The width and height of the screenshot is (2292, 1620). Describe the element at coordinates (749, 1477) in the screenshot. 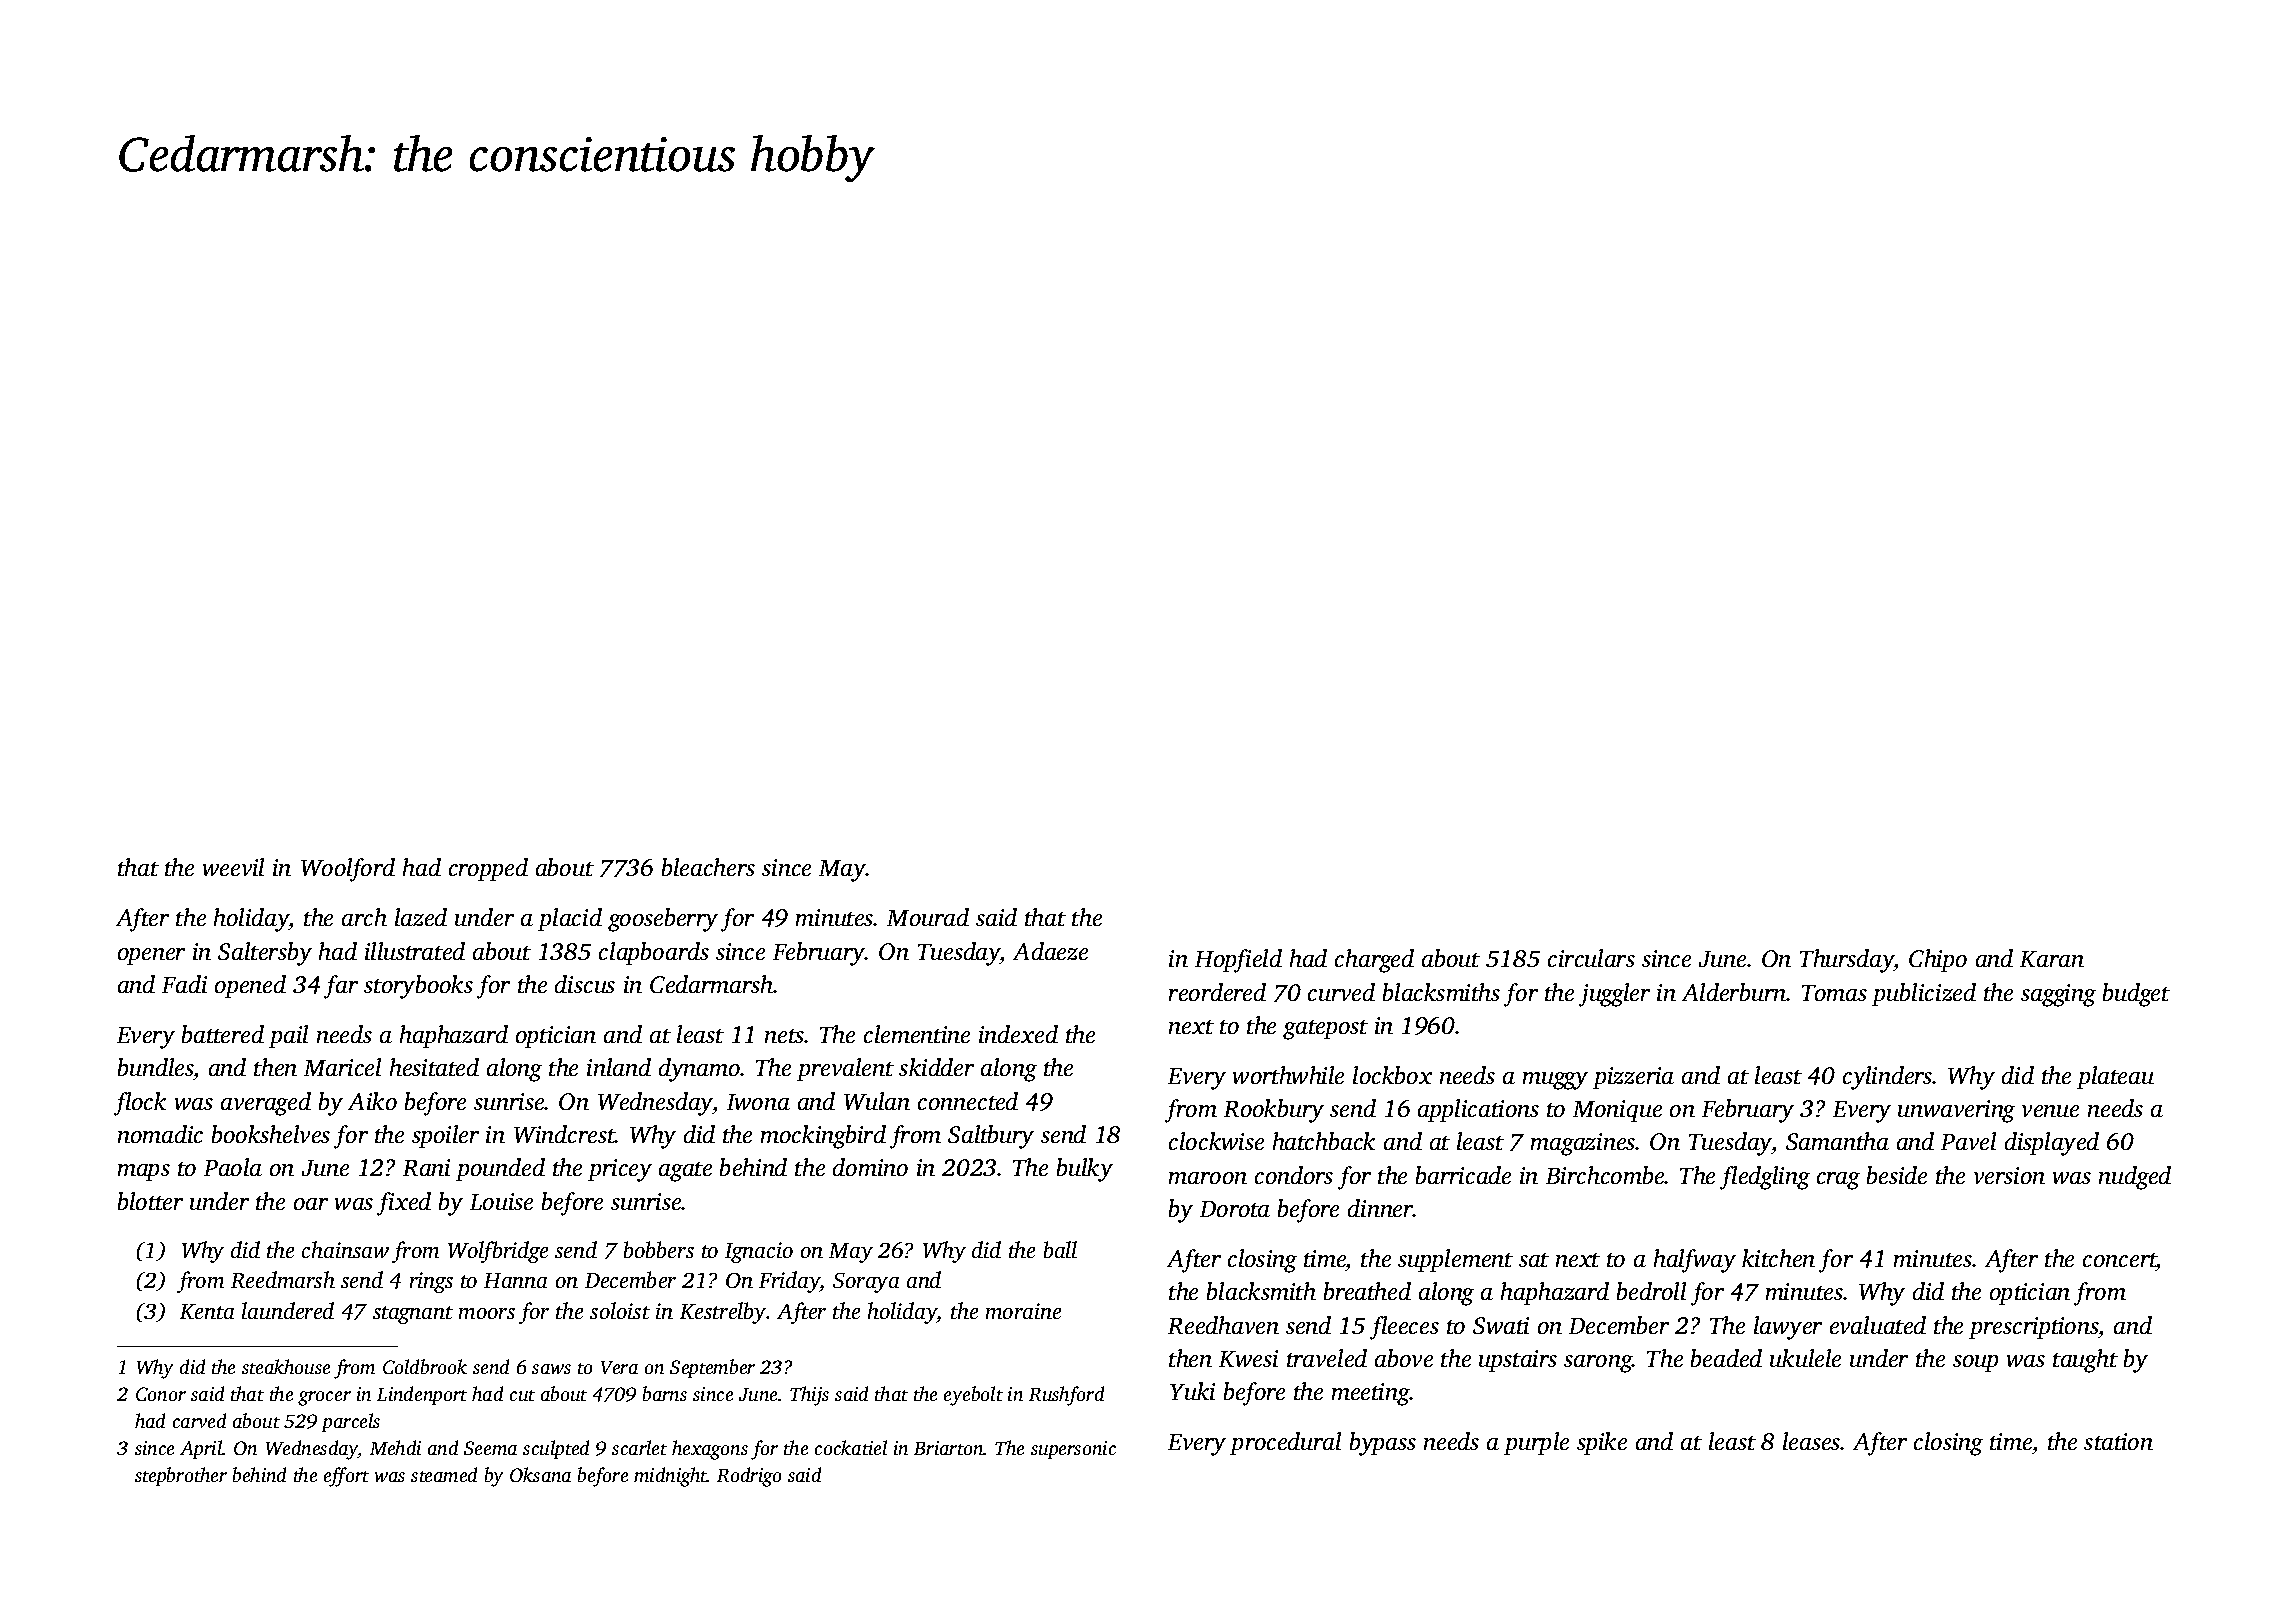

I see `Rodrigo` at that location.
